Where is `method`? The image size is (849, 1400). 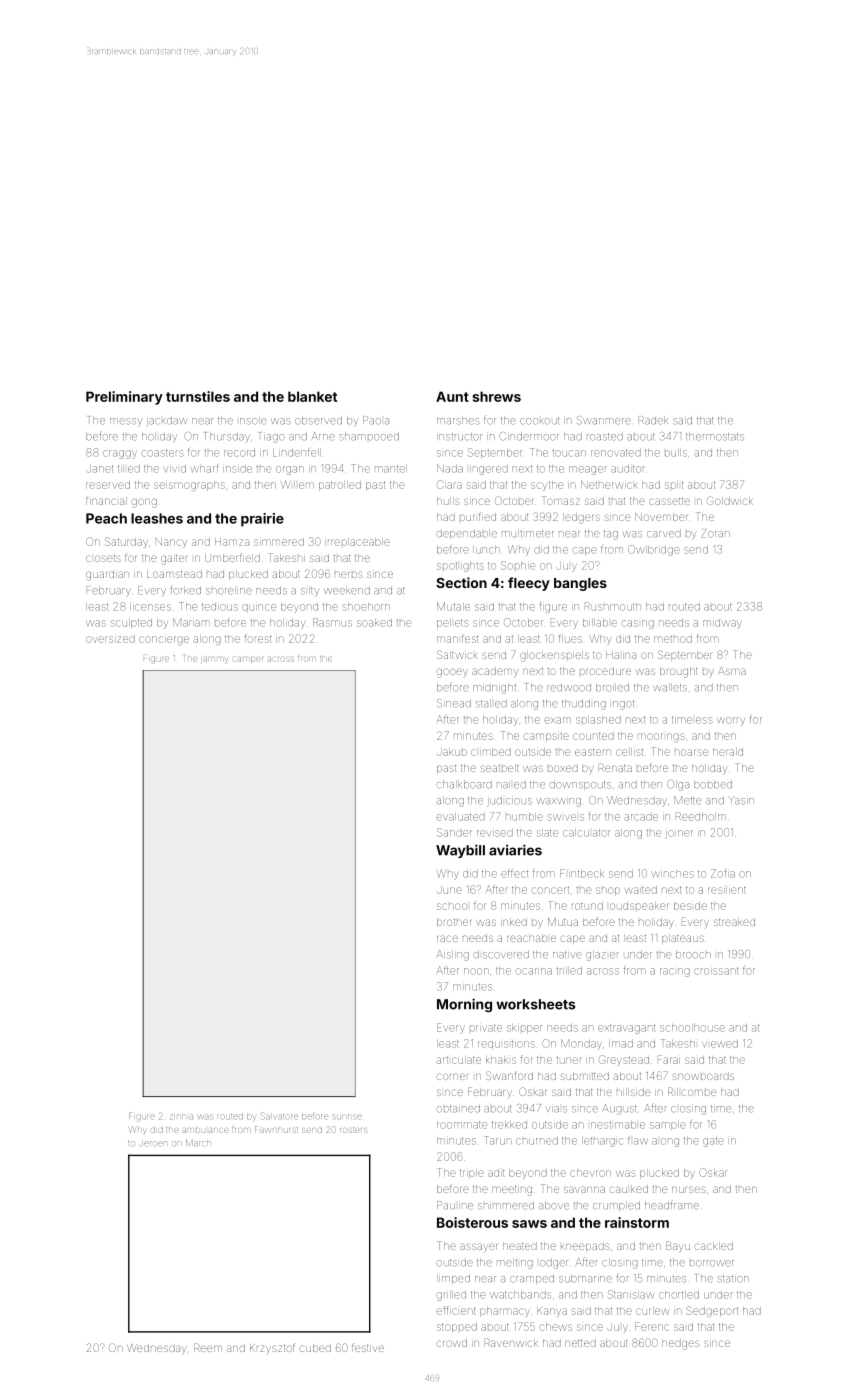
method is located at coordinates (673, 639).
